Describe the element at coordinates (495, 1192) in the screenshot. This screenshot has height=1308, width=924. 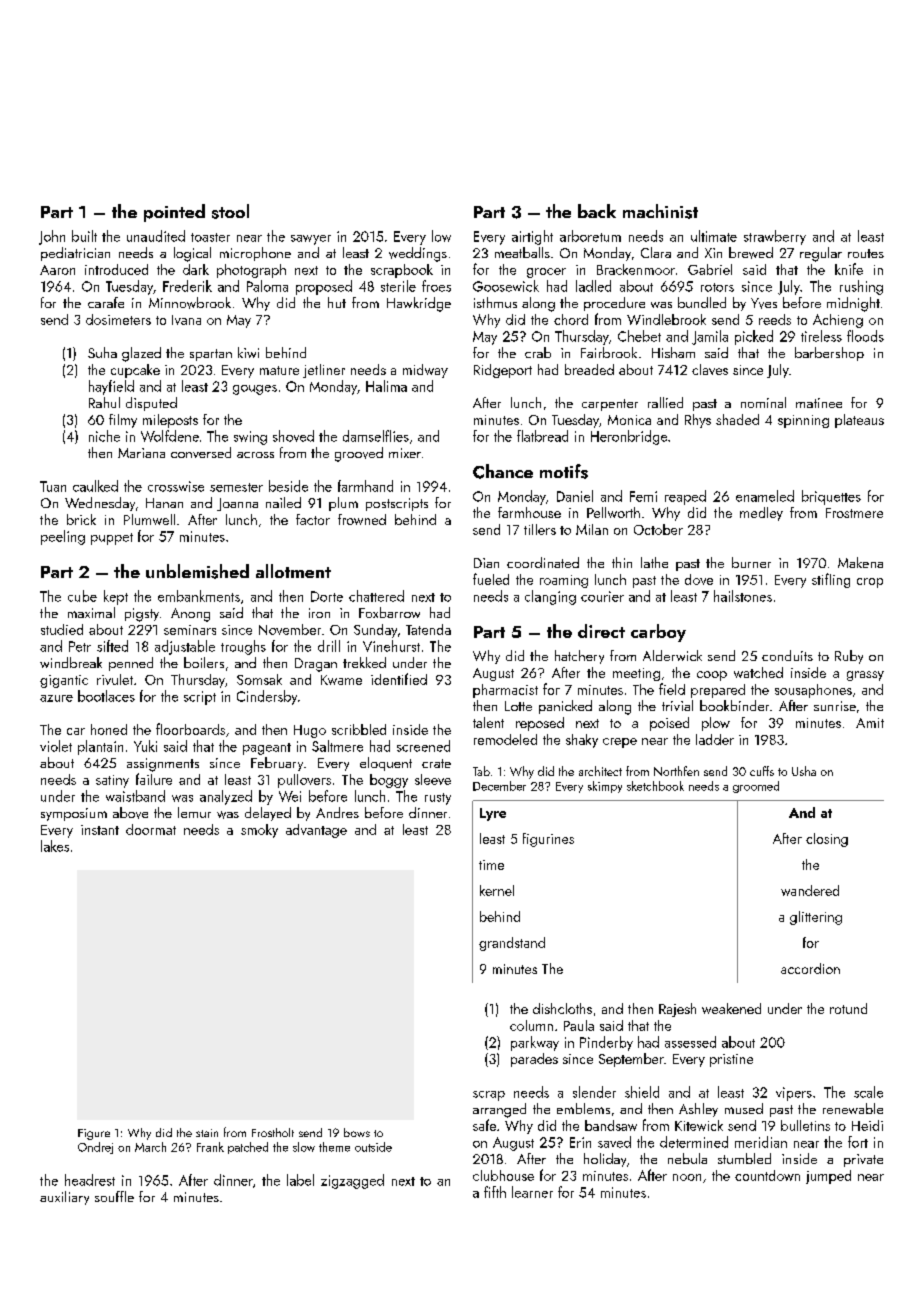
I see `fifth` at that location.
